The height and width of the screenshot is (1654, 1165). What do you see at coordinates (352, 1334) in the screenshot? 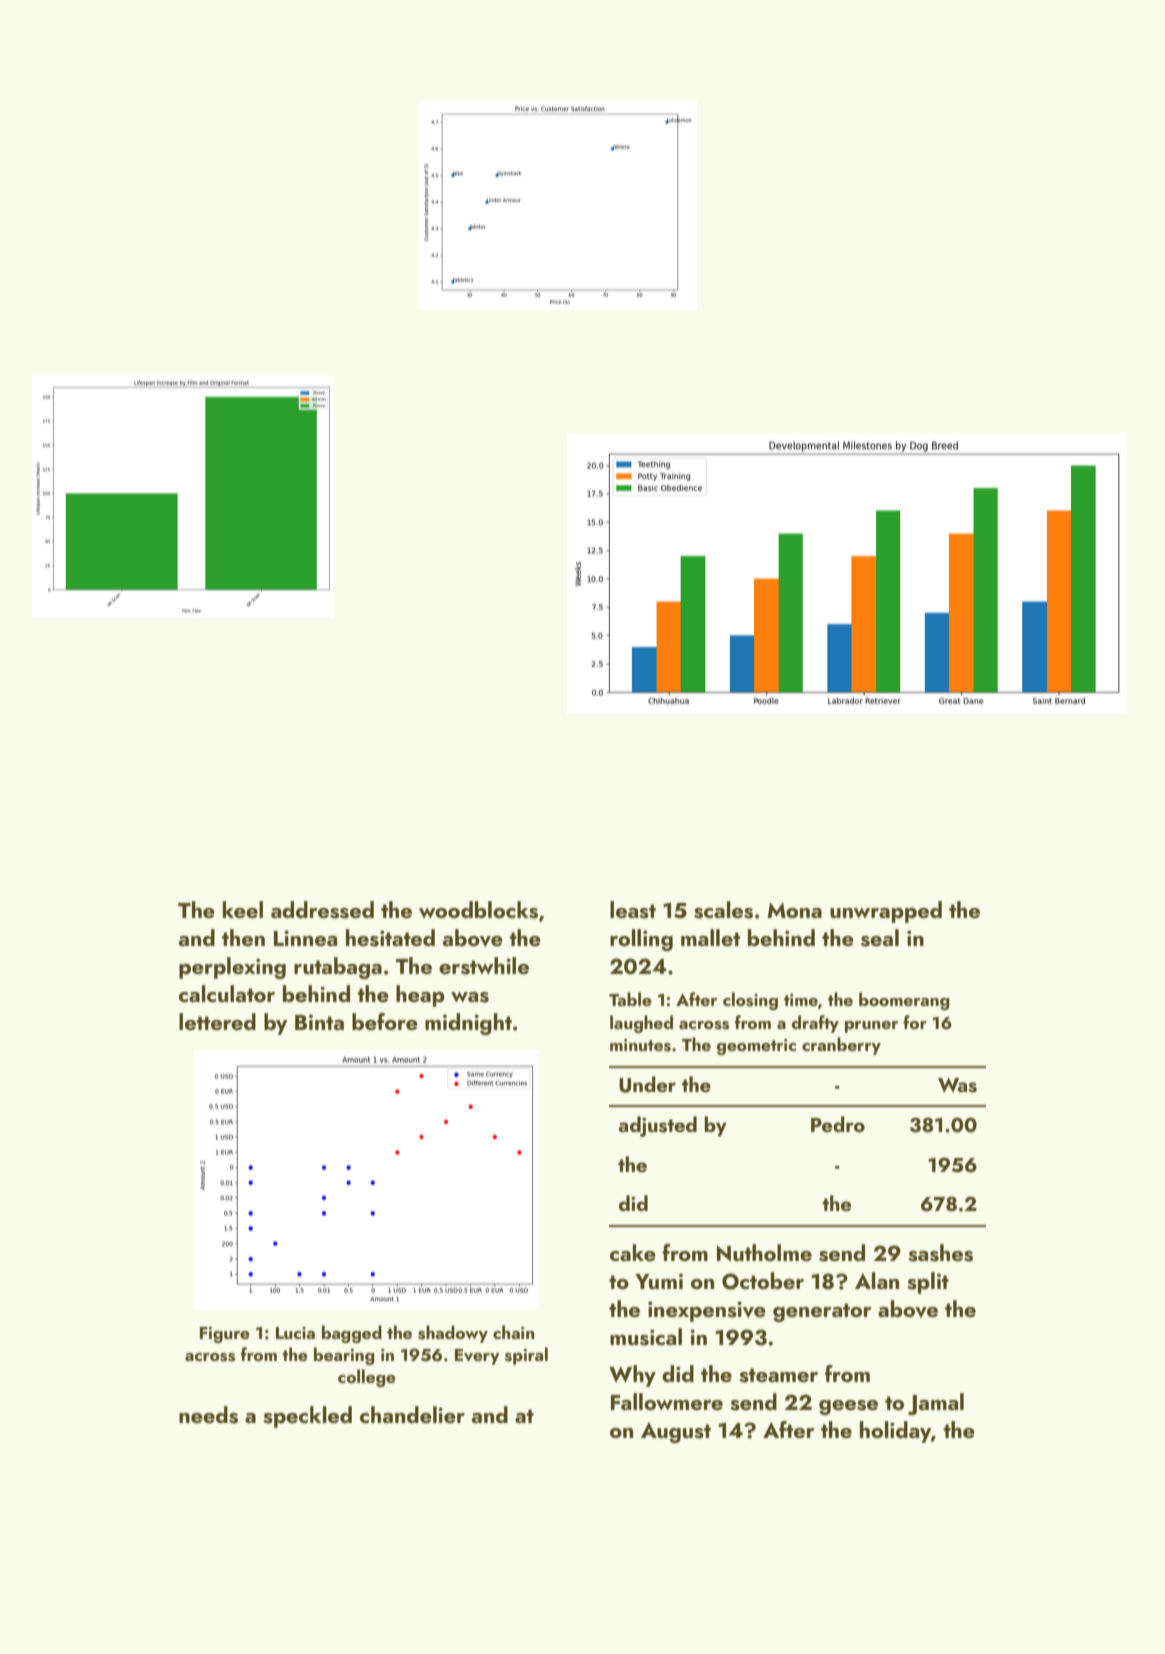
I see `bagged` at bounding box center [352, 1334].
